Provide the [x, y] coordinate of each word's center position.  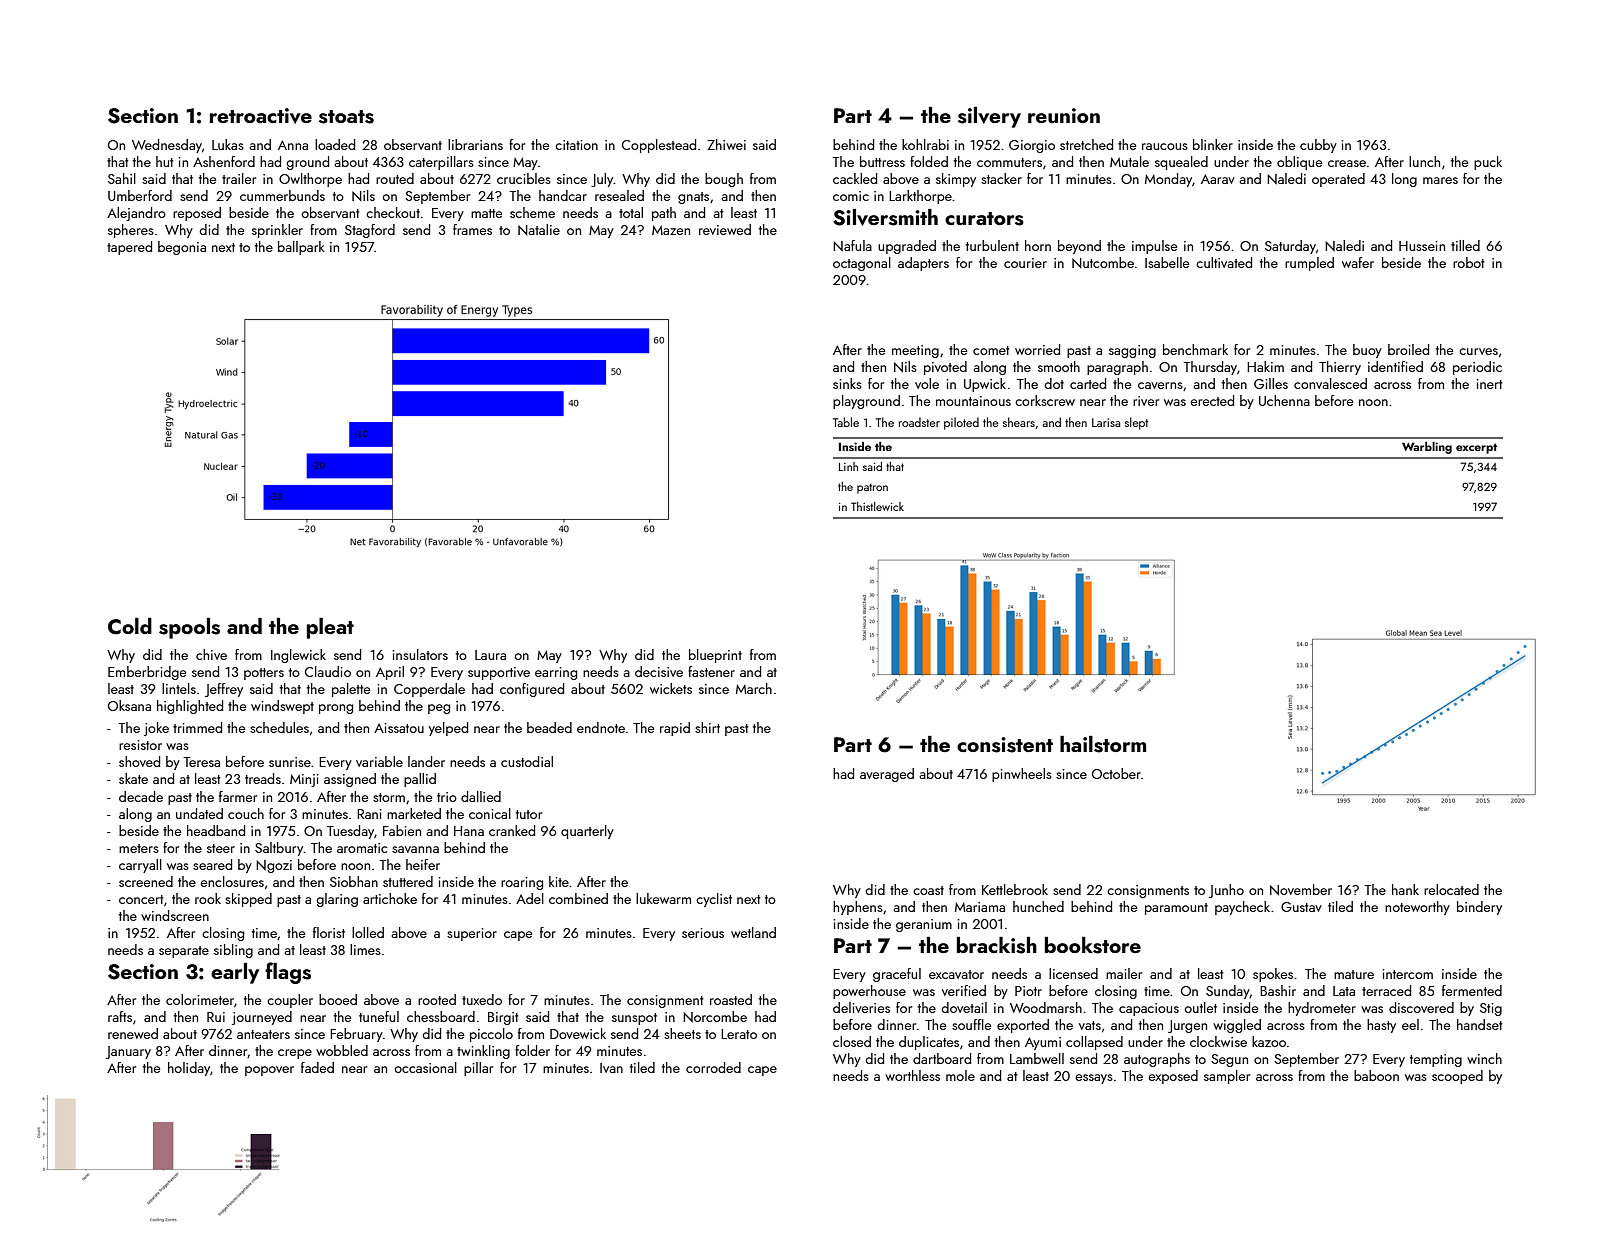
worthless [912, 1075]
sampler [1227, 1077]
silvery [989, 117]
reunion [1064, 115]
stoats [346, 117]
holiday [189, 1069]
